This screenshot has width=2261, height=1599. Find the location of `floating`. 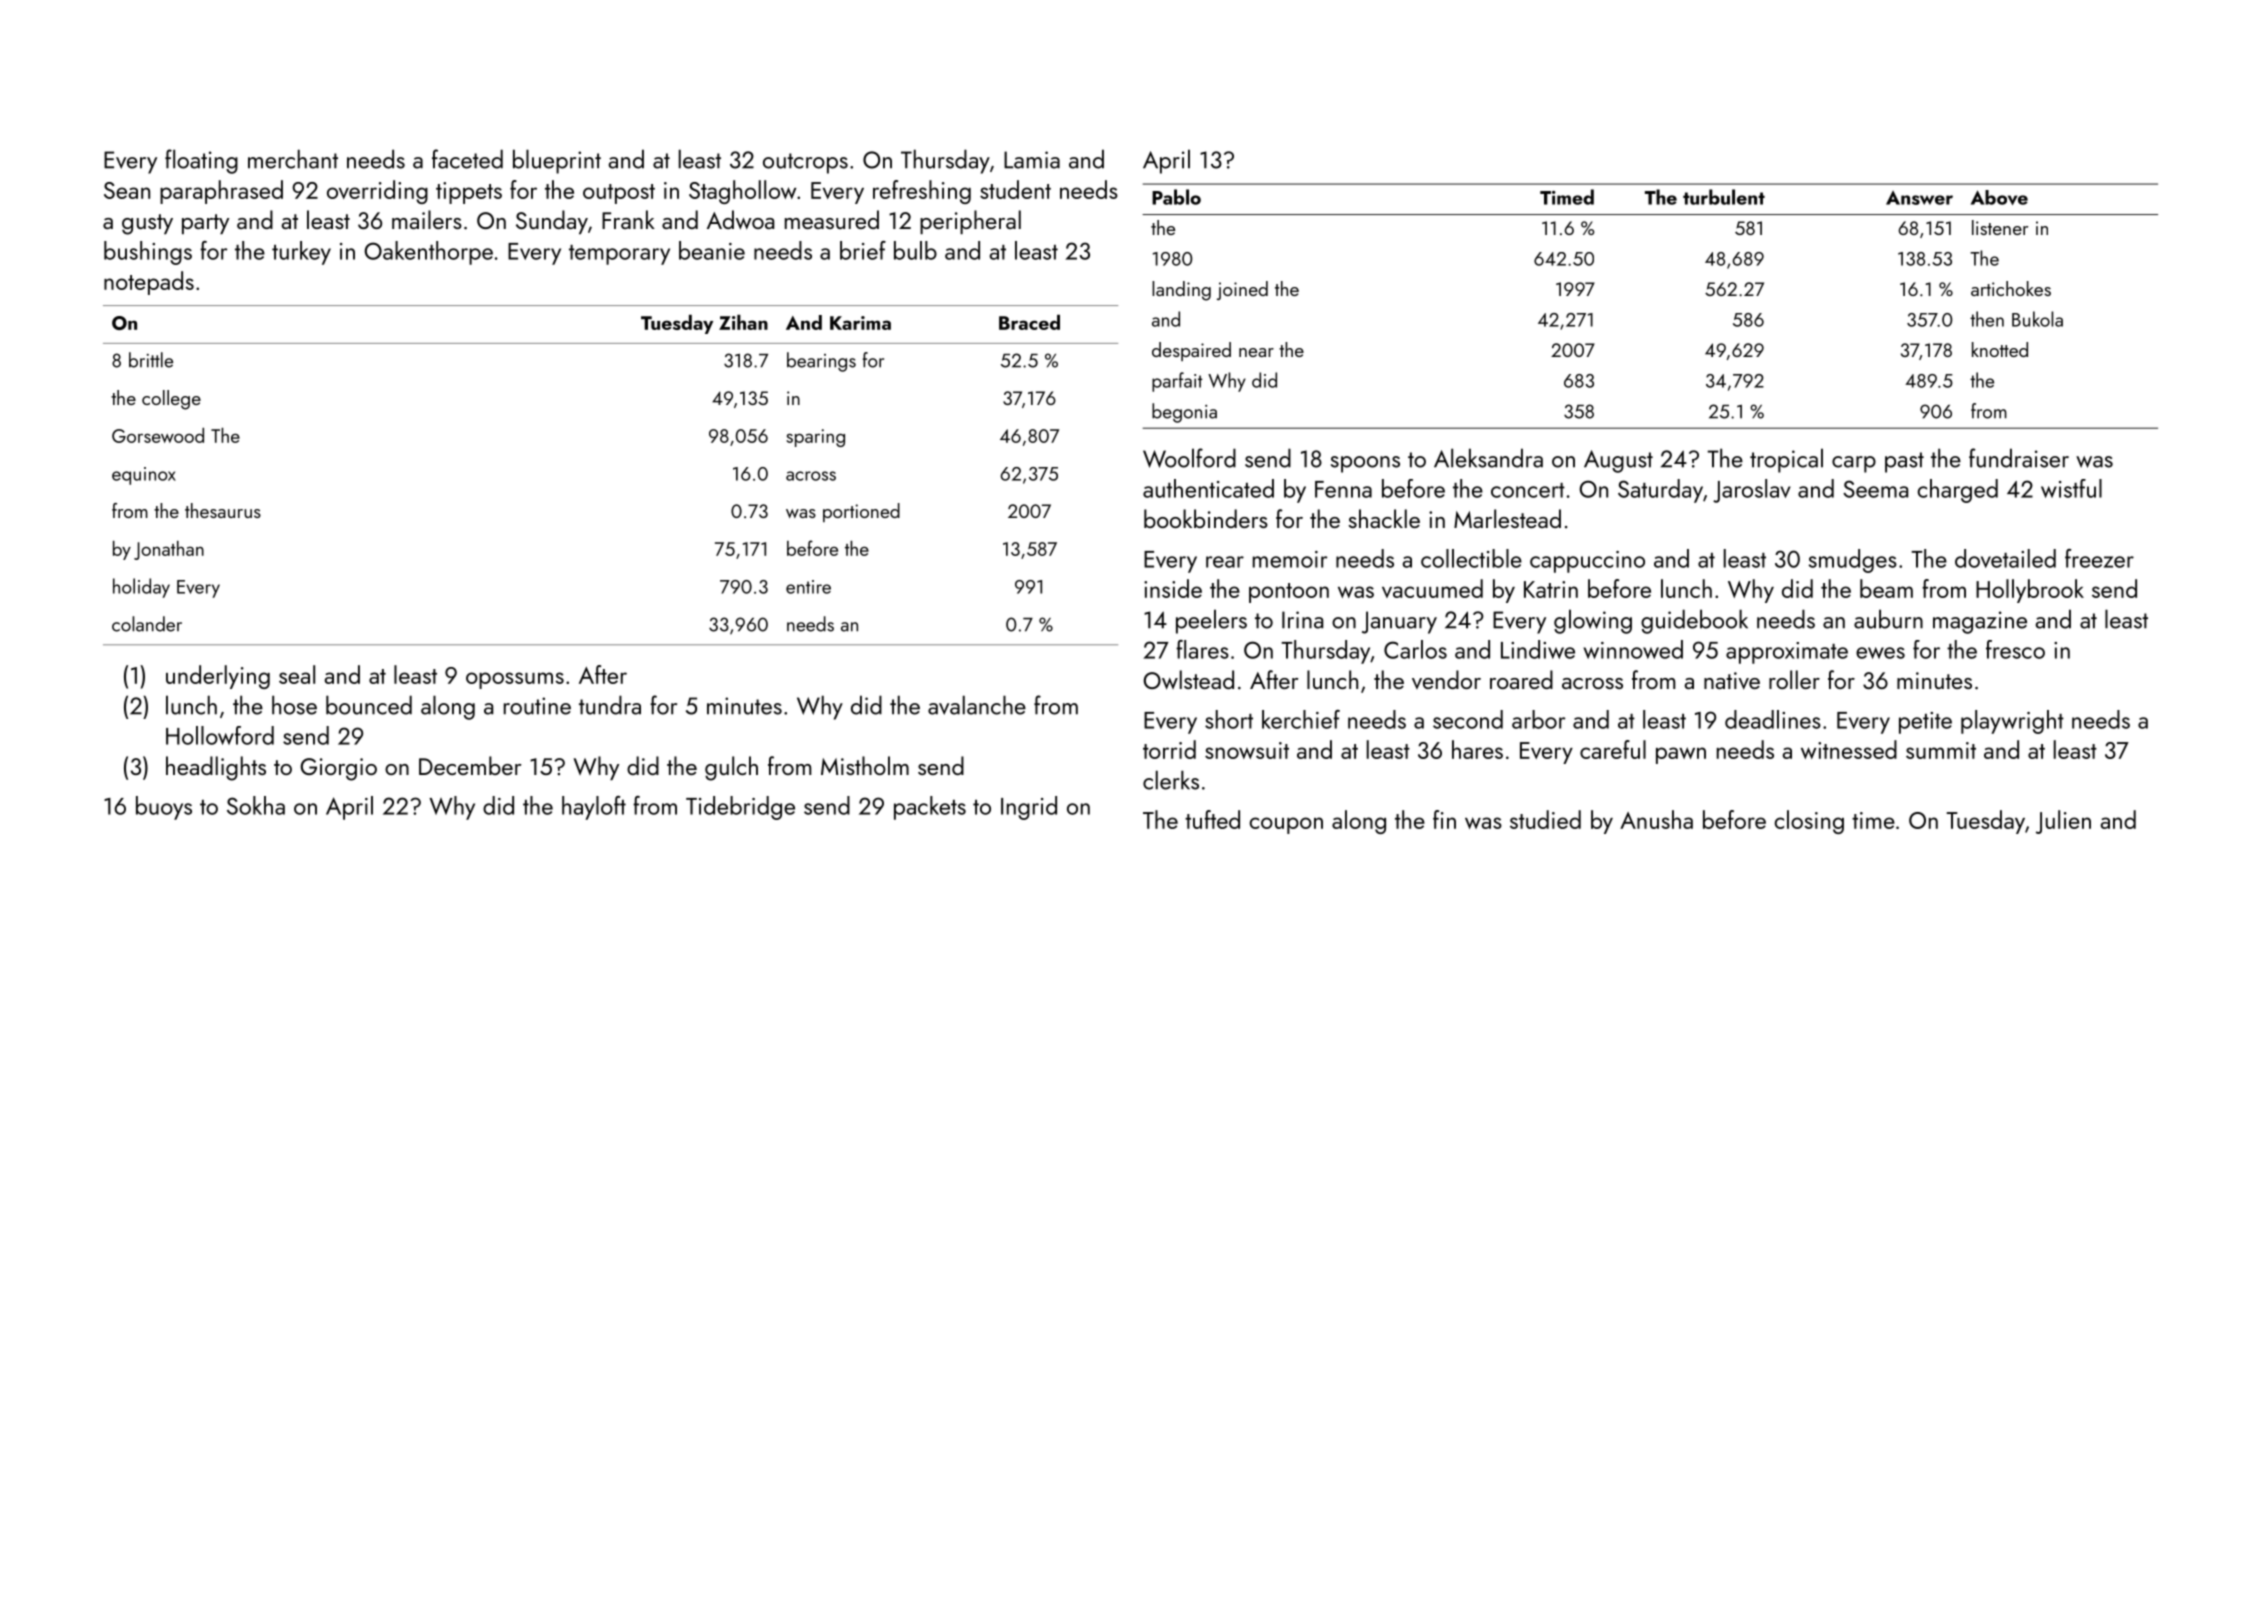

floating is located at coordinates (201, 161).
